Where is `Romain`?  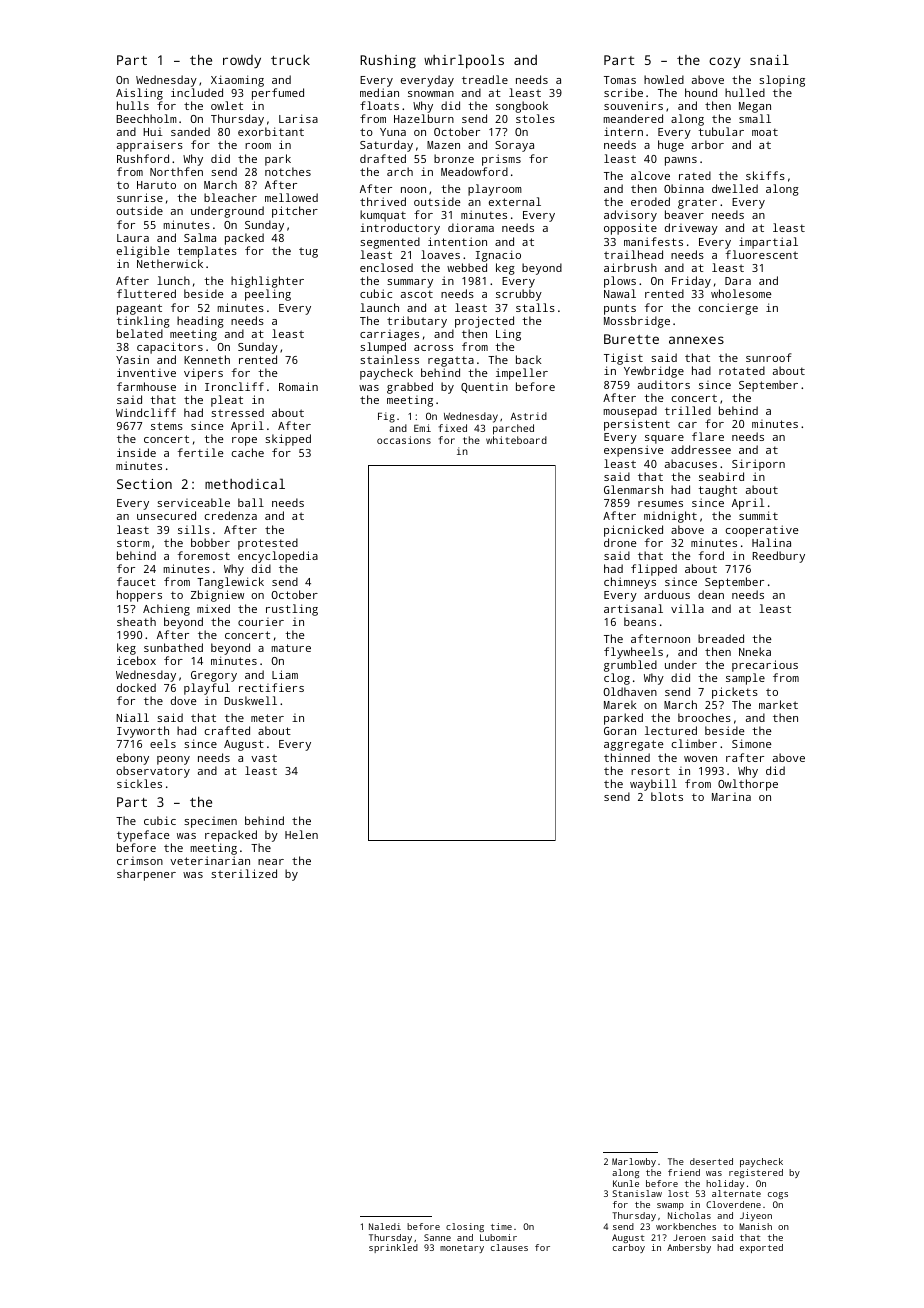 Romain is located at coordinates (298, 386).
